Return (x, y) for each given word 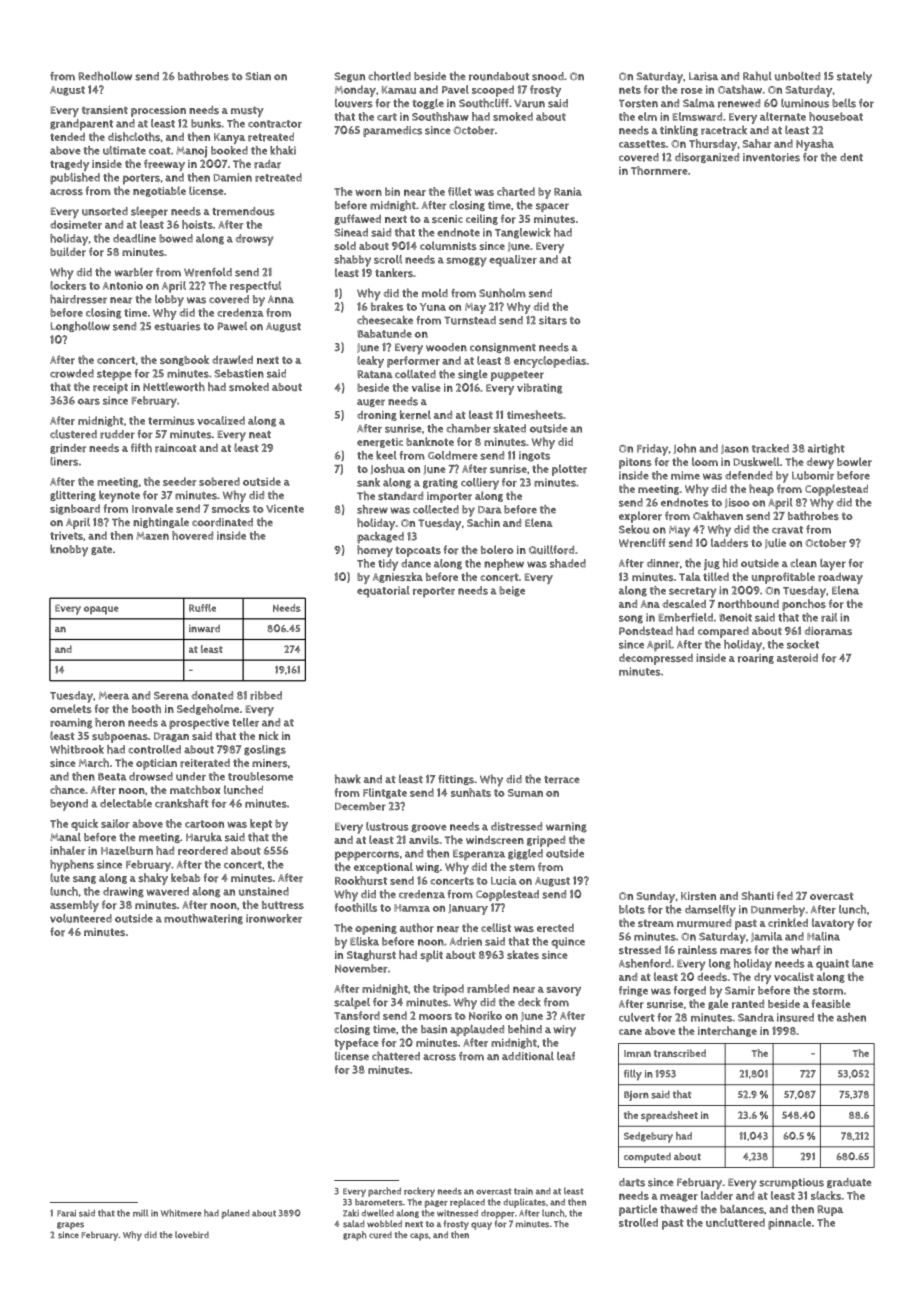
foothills (355, 907)
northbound (748, 604)
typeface (356, 1044)
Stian (258, 76)
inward (204, 629)
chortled (389, 76)
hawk (348, 779)
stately (854, 78)
